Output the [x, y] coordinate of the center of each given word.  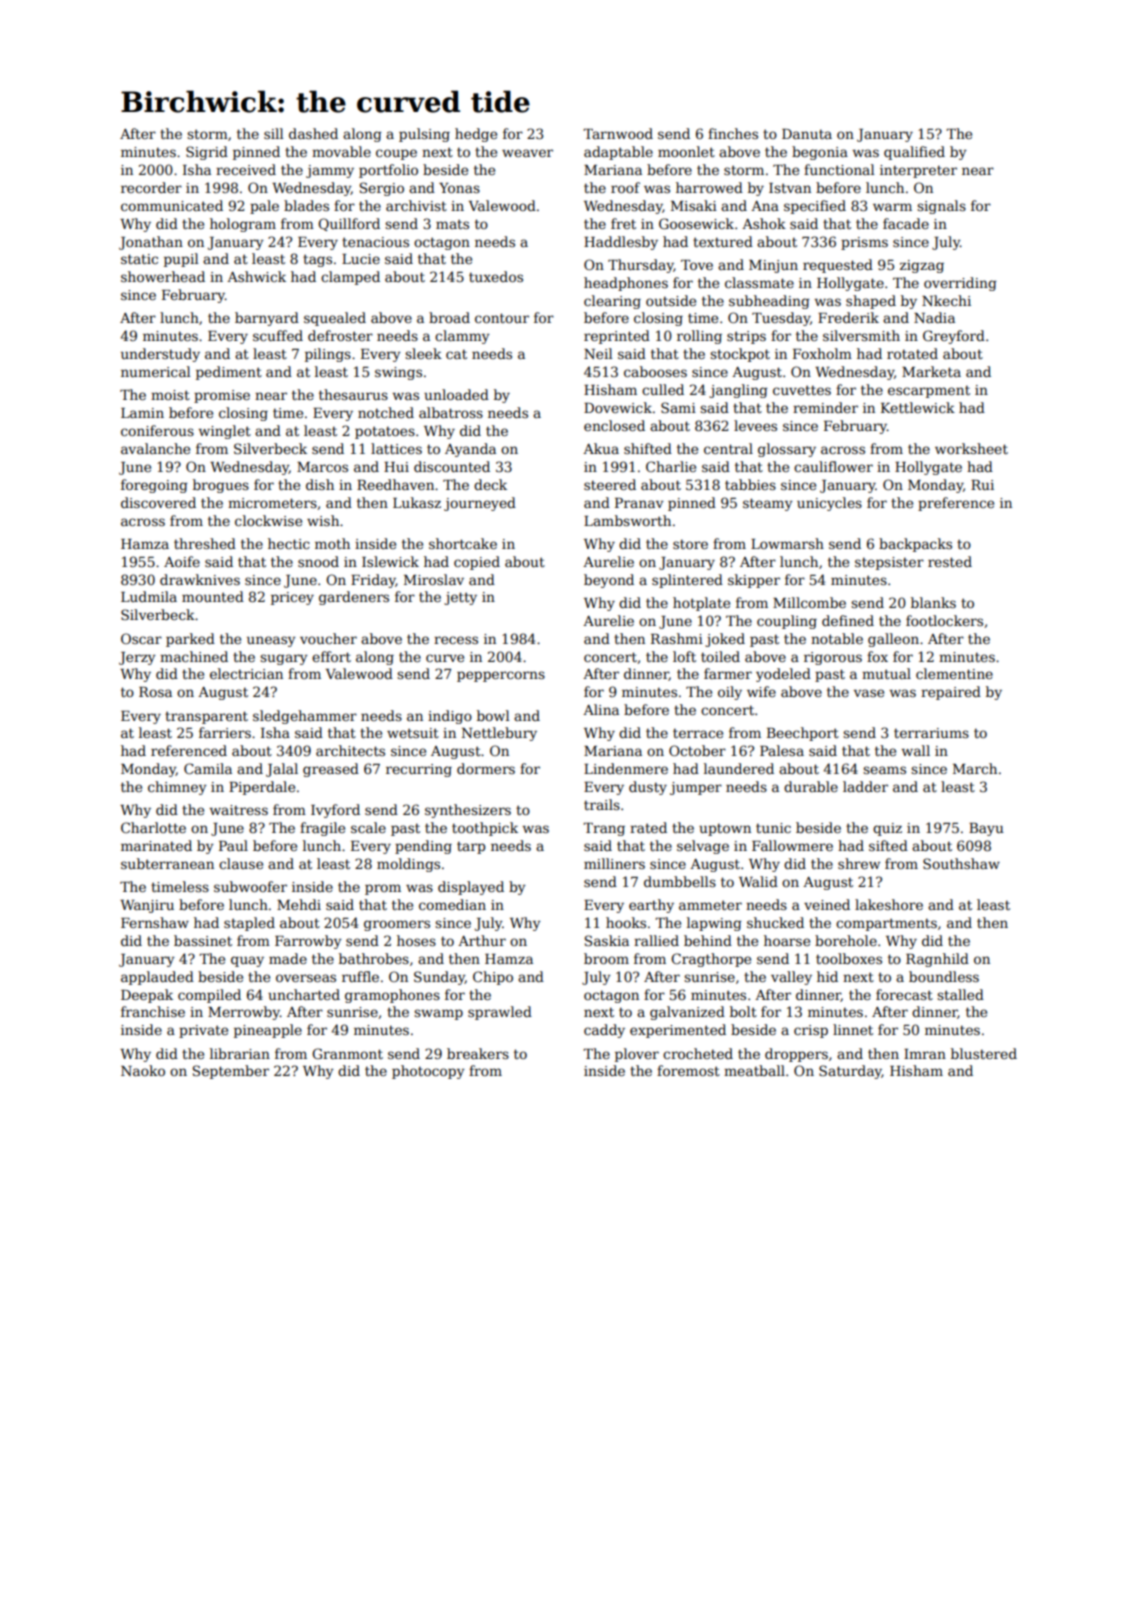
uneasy [271, 641]
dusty [648, 788]
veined [827, 904]
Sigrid [207, 153]
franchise [153, 1011]
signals [941, 207]
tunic [773, 828]
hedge [476, 135]
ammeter [710, 905]
